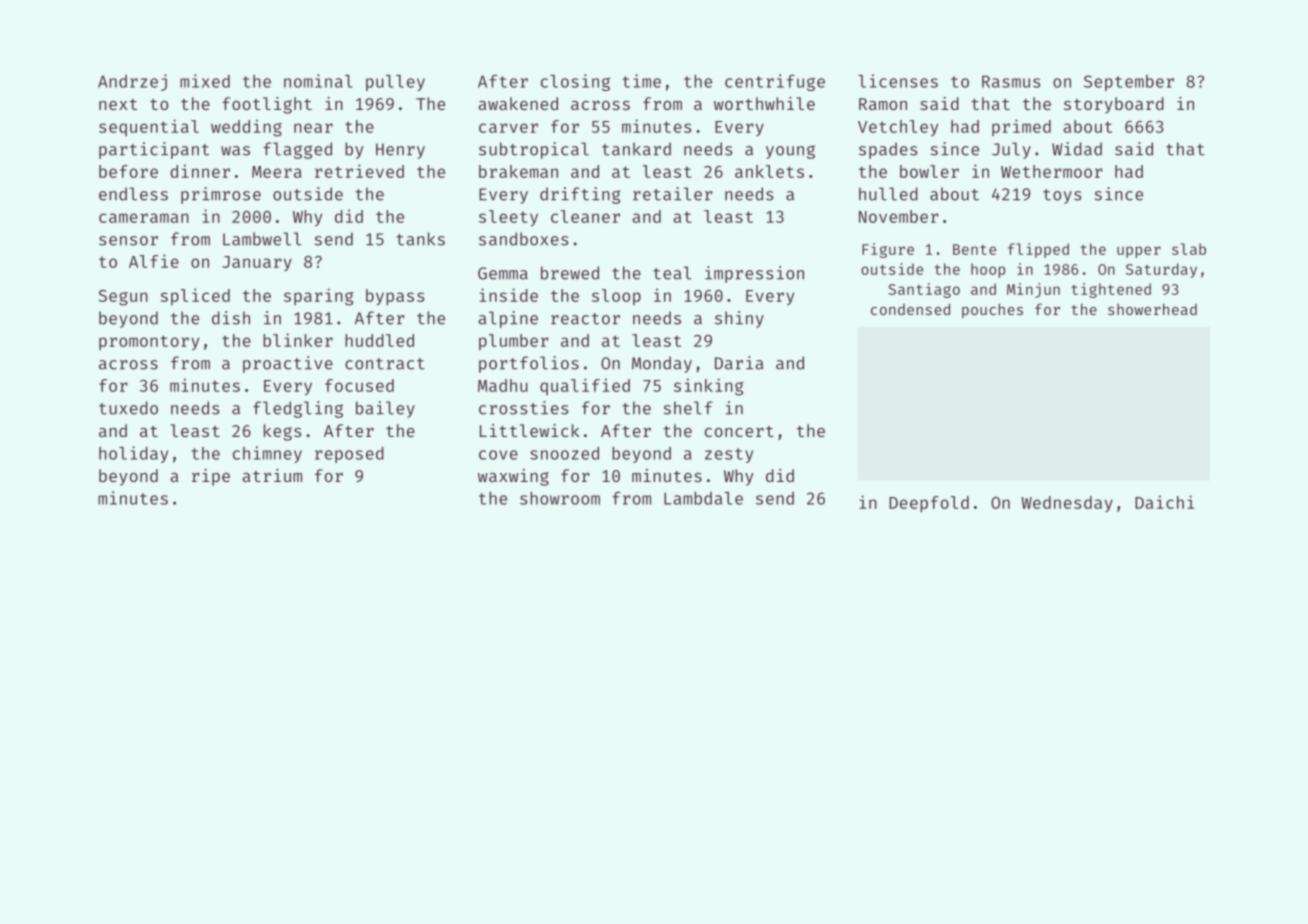 This document has height=924, width=1308. Describe the element at coordinates (246, 128) in the document. I see `wedding` at that location.
